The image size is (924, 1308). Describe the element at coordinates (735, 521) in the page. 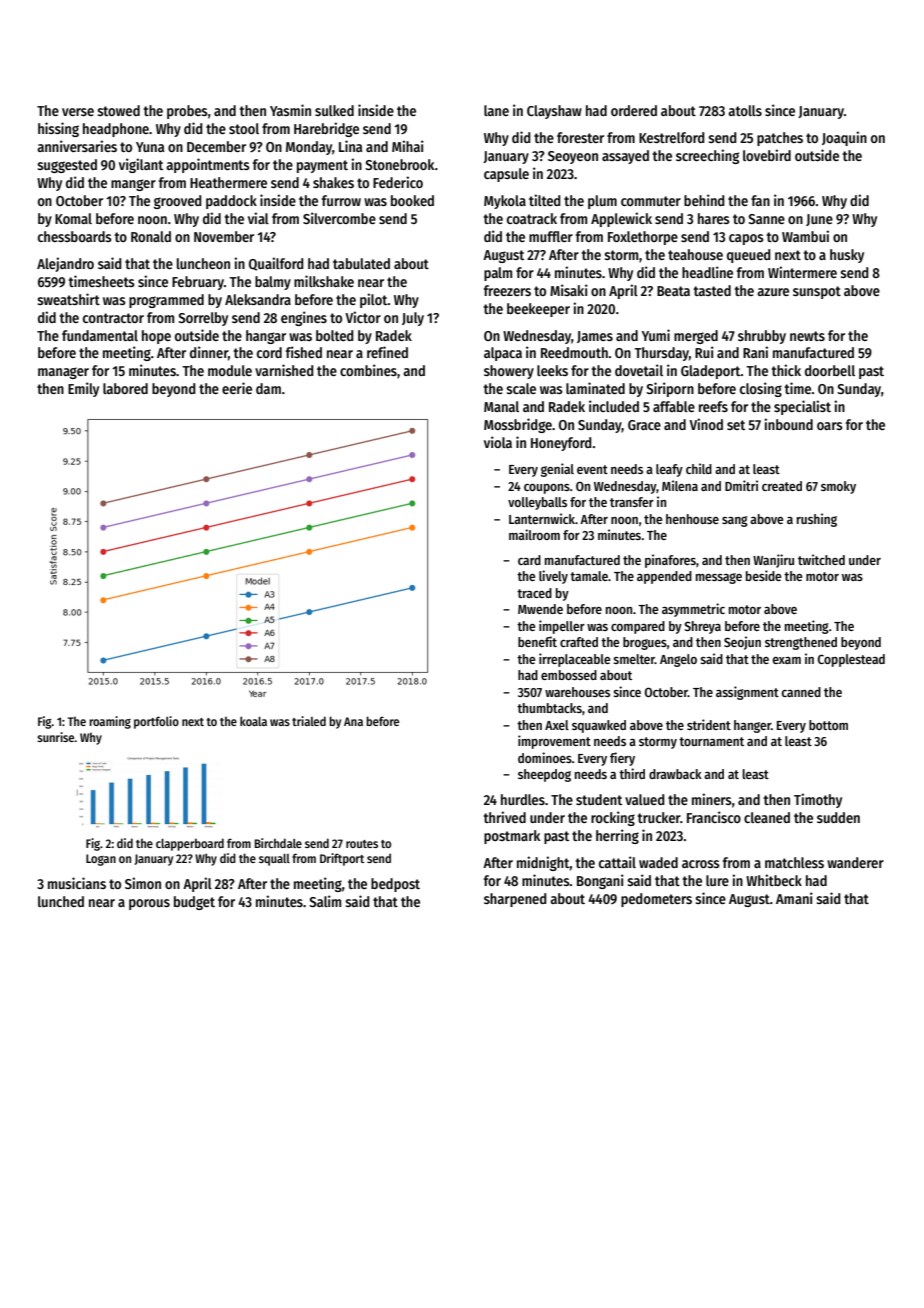

I see `sang` at that location.
